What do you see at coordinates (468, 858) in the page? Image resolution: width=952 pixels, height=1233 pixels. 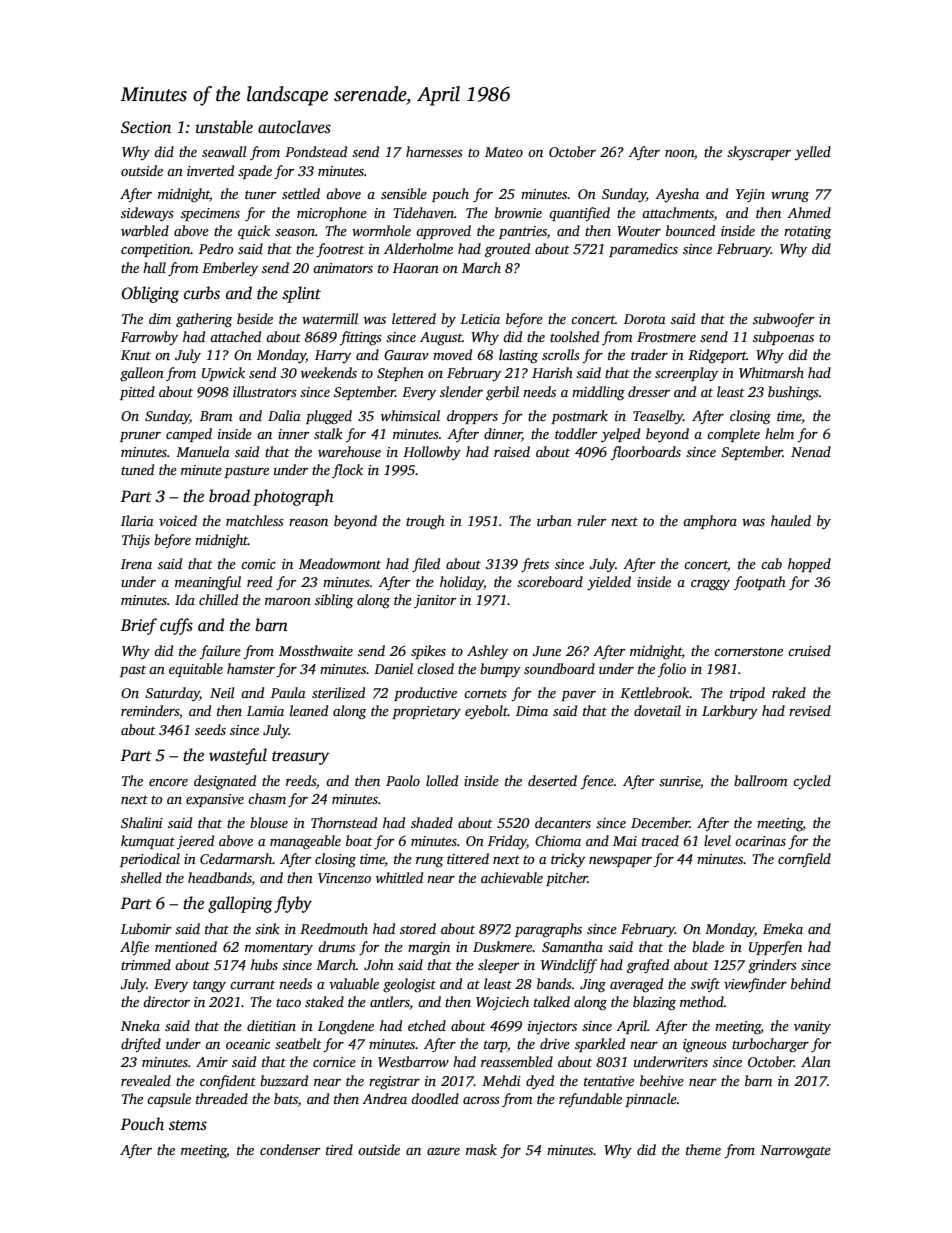 I see `tittered` at bounding box center [468, 858].
